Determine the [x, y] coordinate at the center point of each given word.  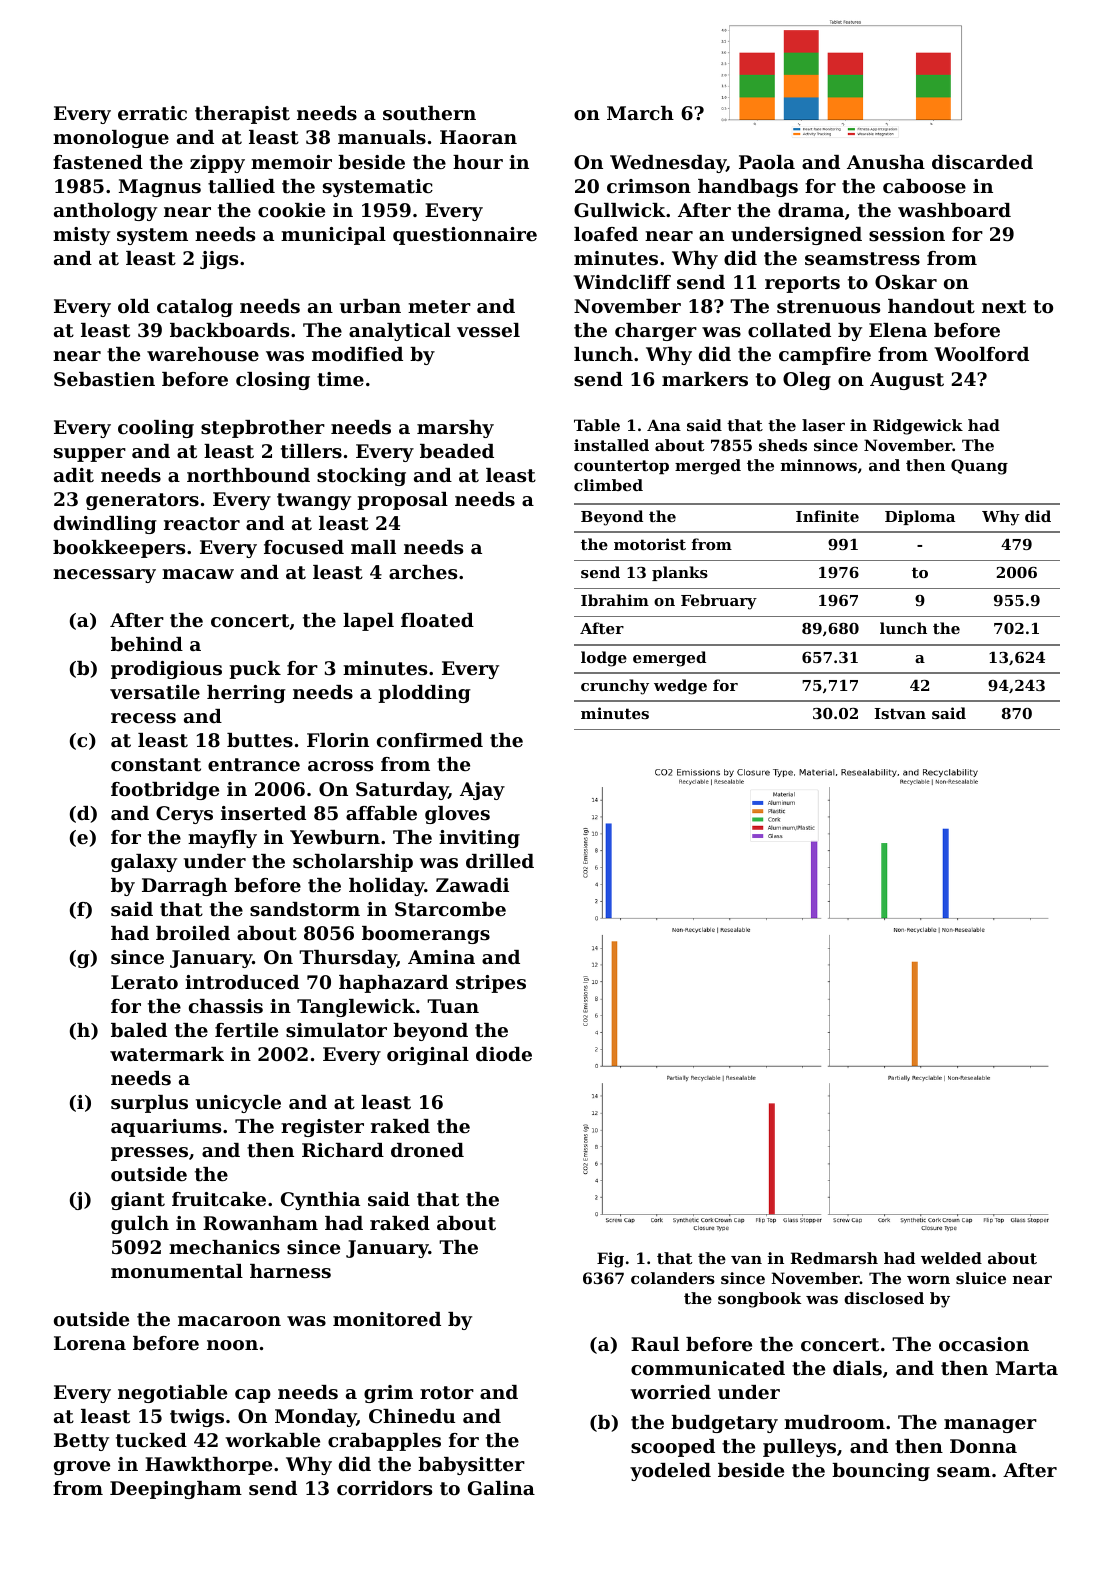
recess [143, 718]
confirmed [430, 740]
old [134, 306]
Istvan [900, 713]
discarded [982, 162]
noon [232, 1345]
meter [439, 306]
